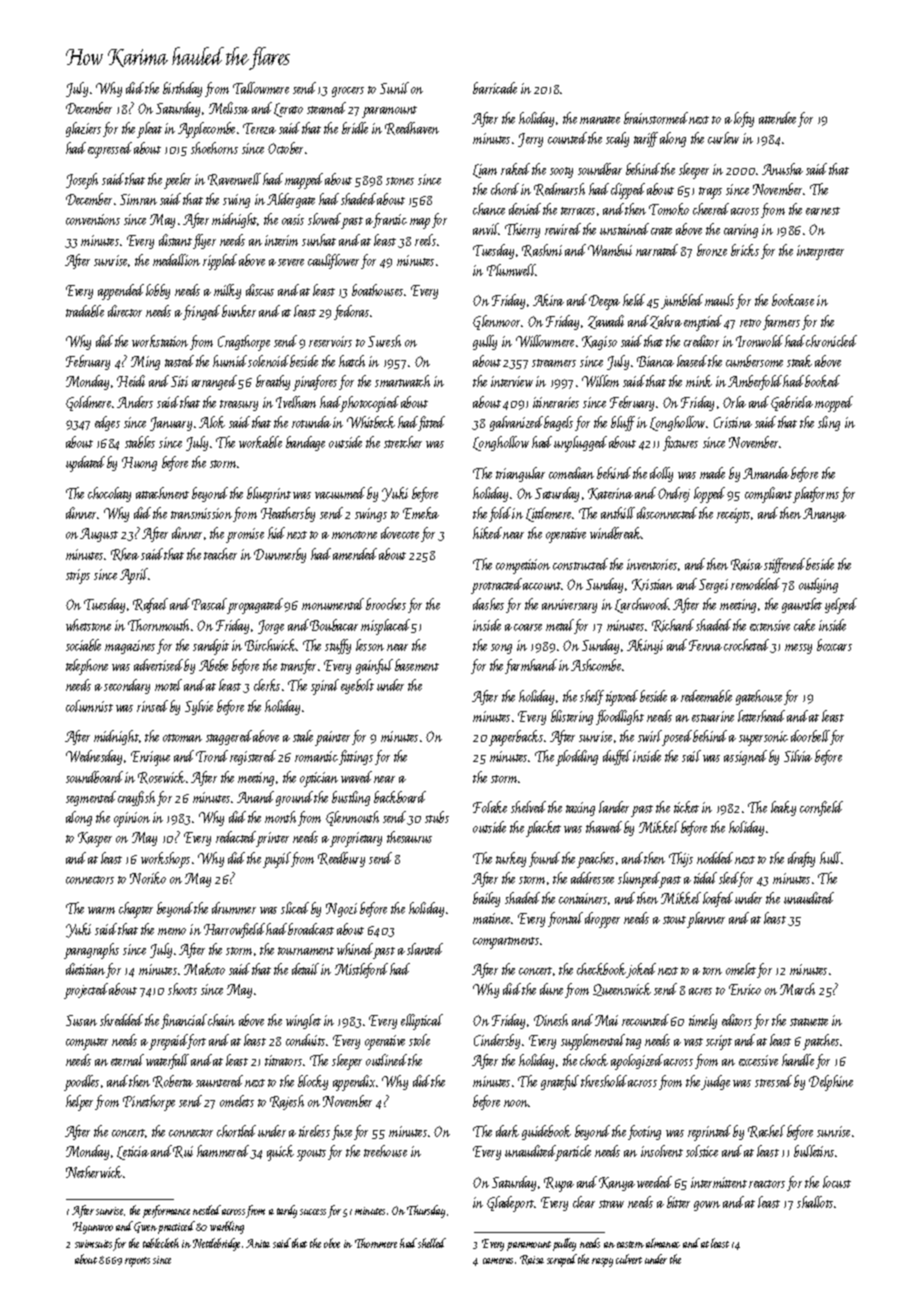  I want to click on barricade, so click(495, 88).
